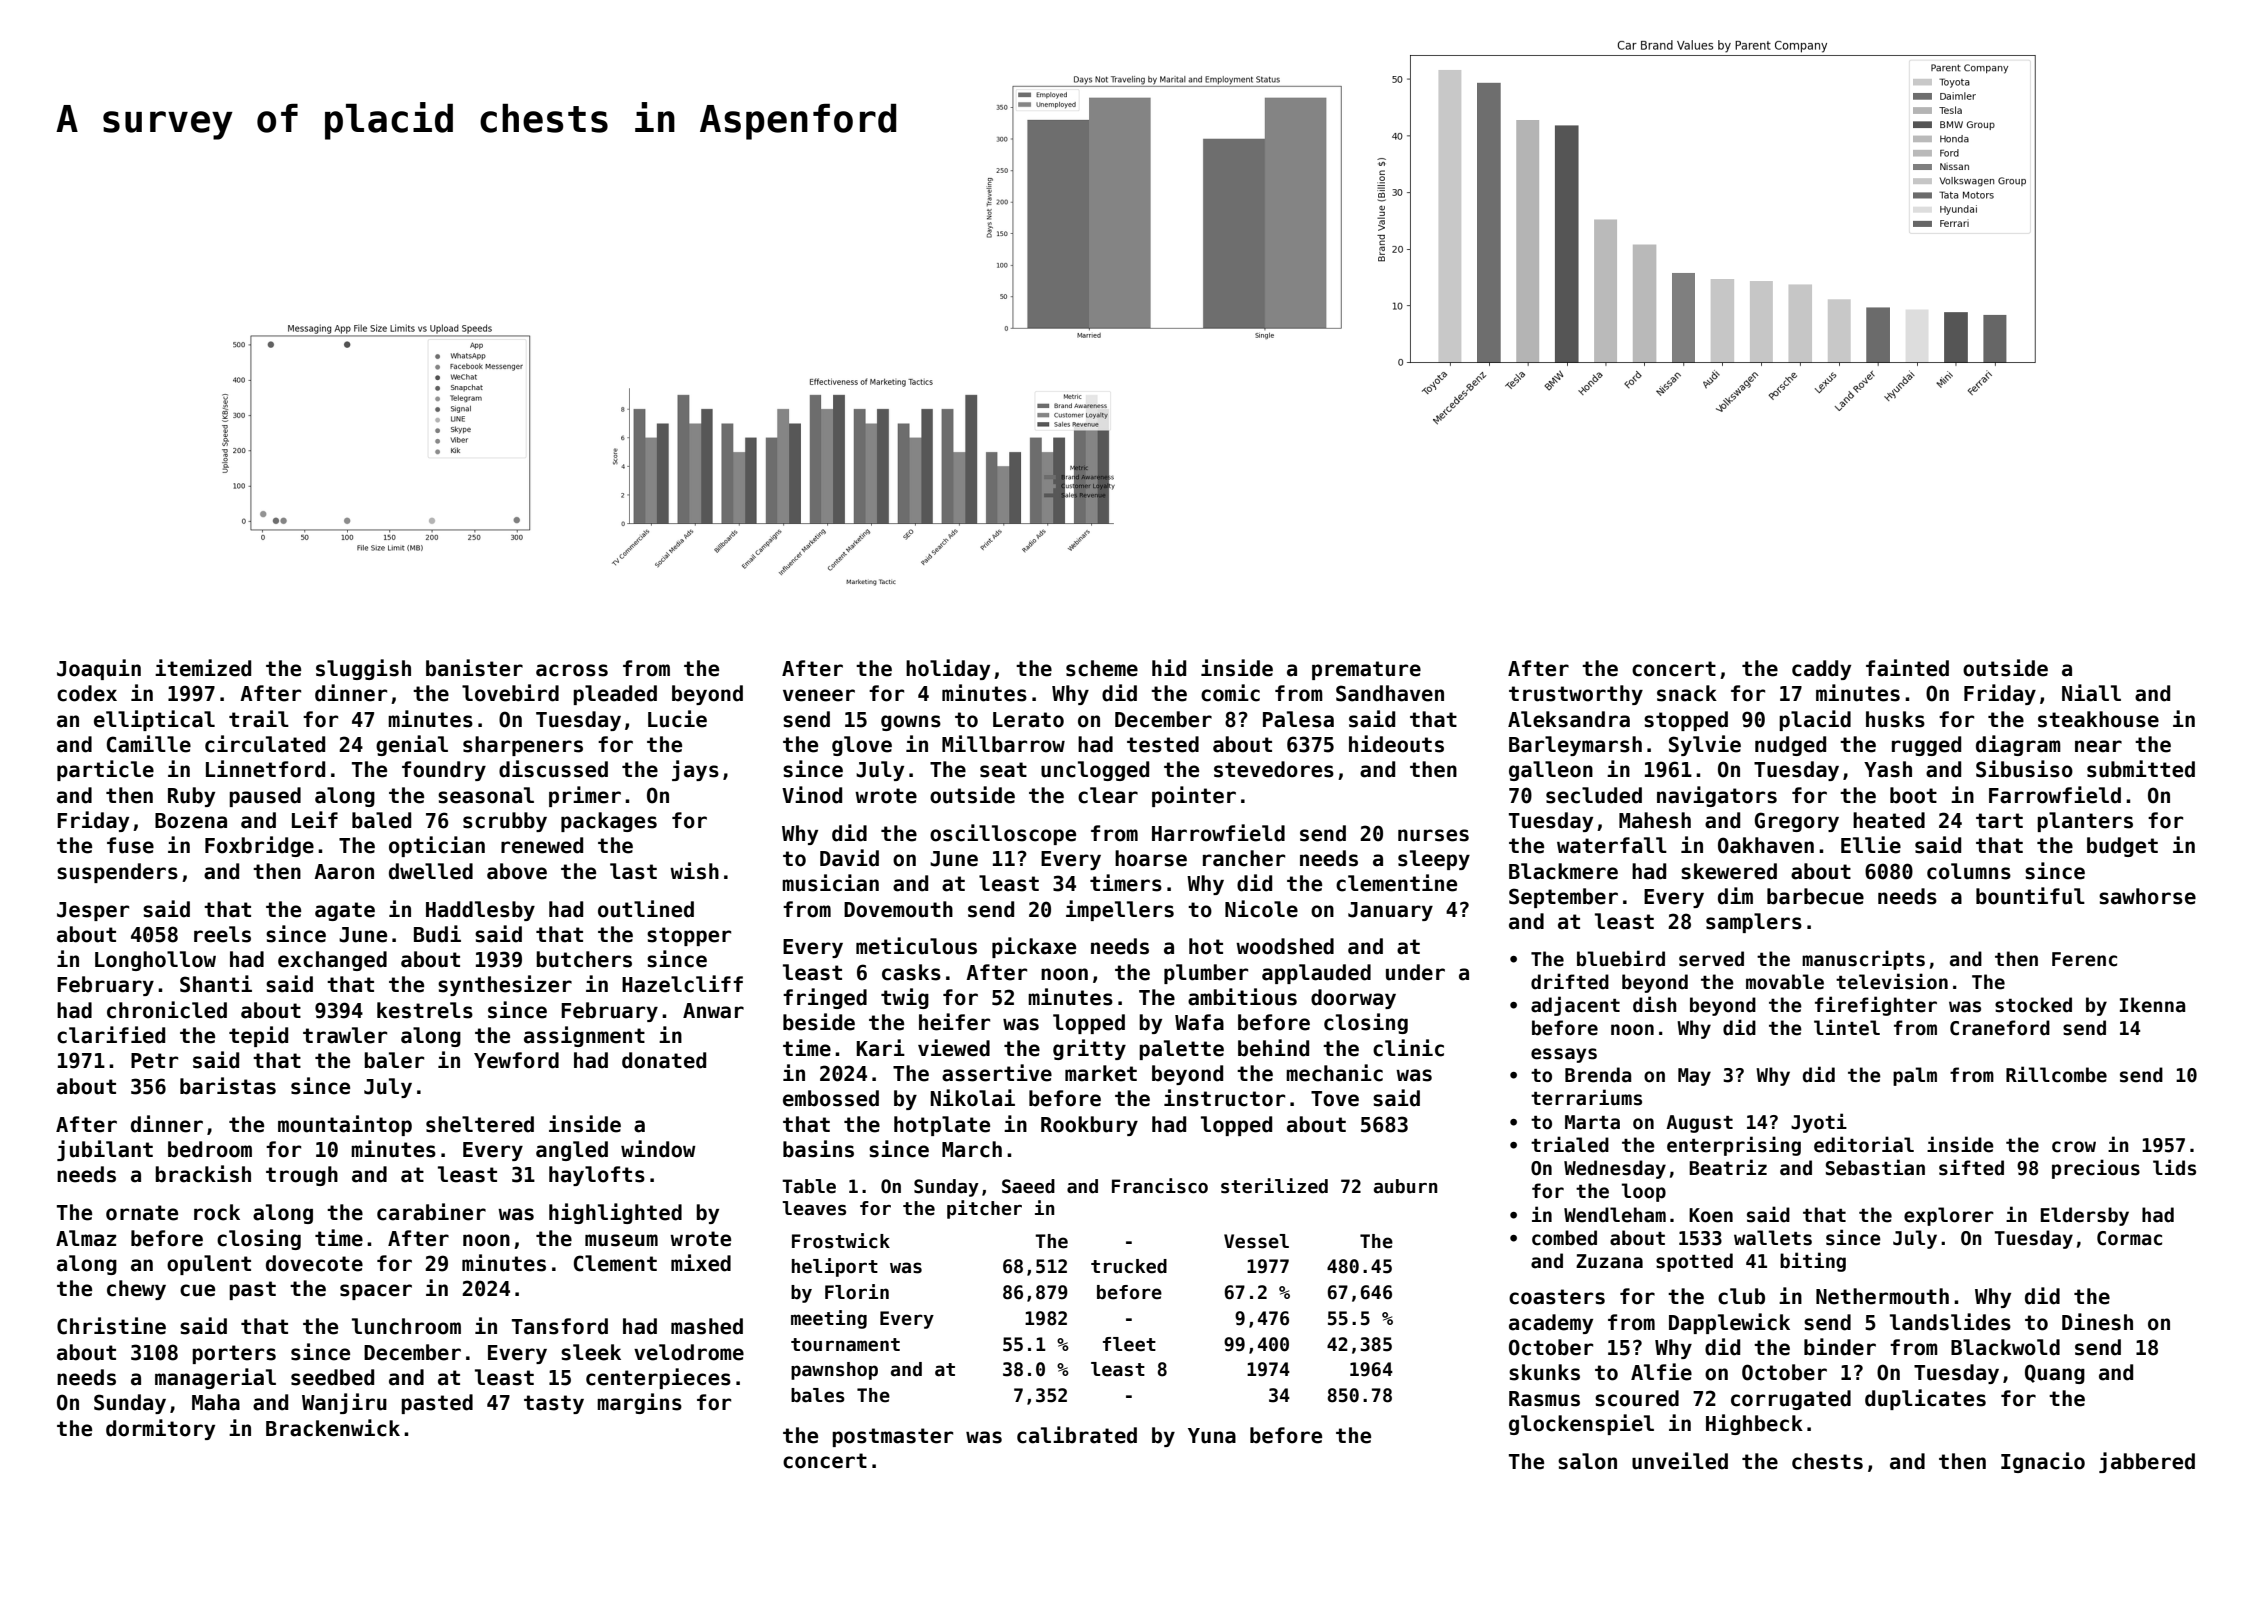 The width and height of the document is (2261, 1599). What do you see at coordinates (1915, 1076) in the document?
I see `palm` at bounding box center [1915, 1076].
